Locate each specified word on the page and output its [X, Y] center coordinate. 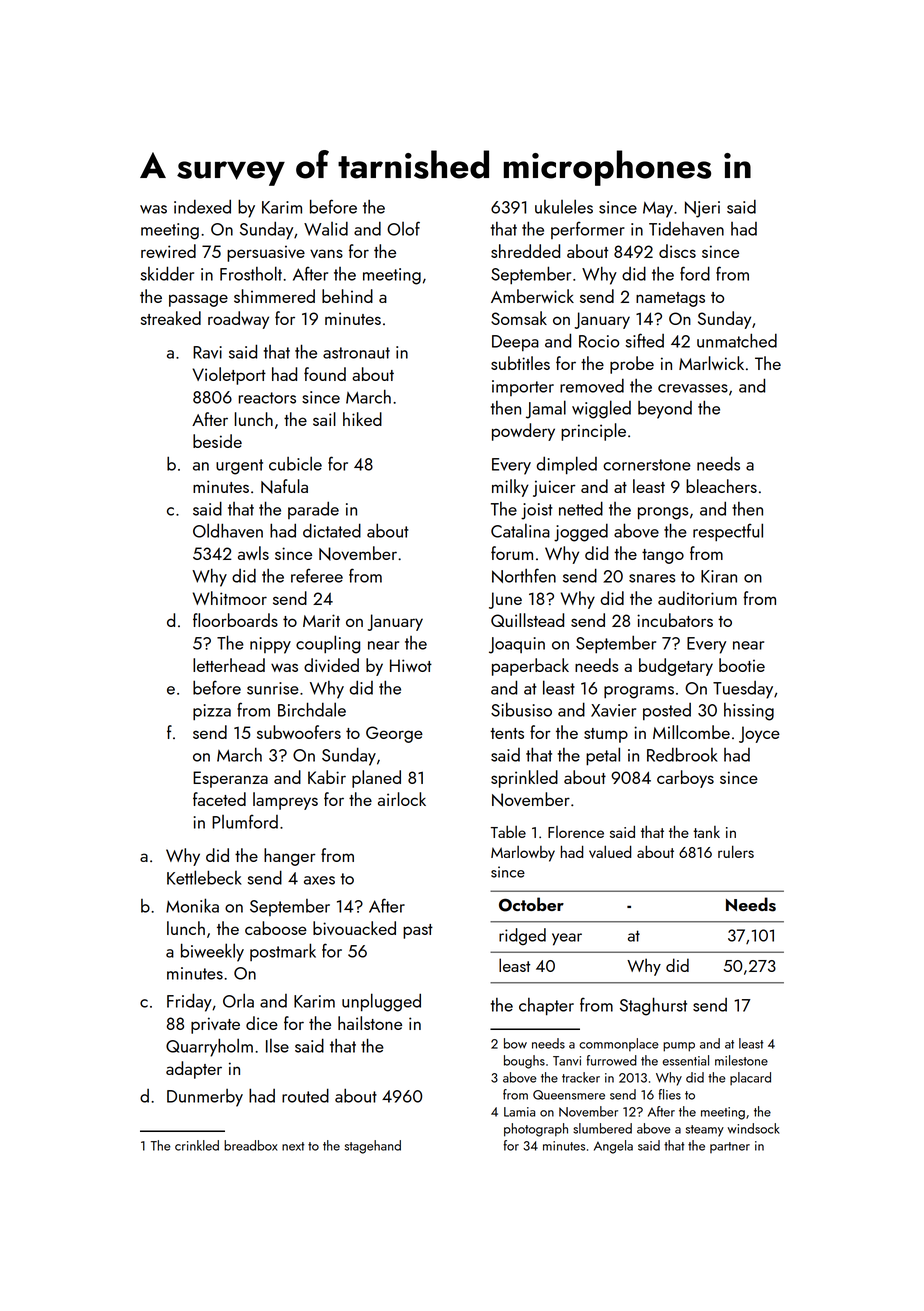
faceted [219, 799]
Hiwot [411, 665]
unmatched [737, 340]
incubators [675, 620]
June [505, 600]
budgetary [676, 667]
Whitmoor [230, 598]
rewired [168, 251]
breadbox [251, 1145]
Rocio [599, 341]
